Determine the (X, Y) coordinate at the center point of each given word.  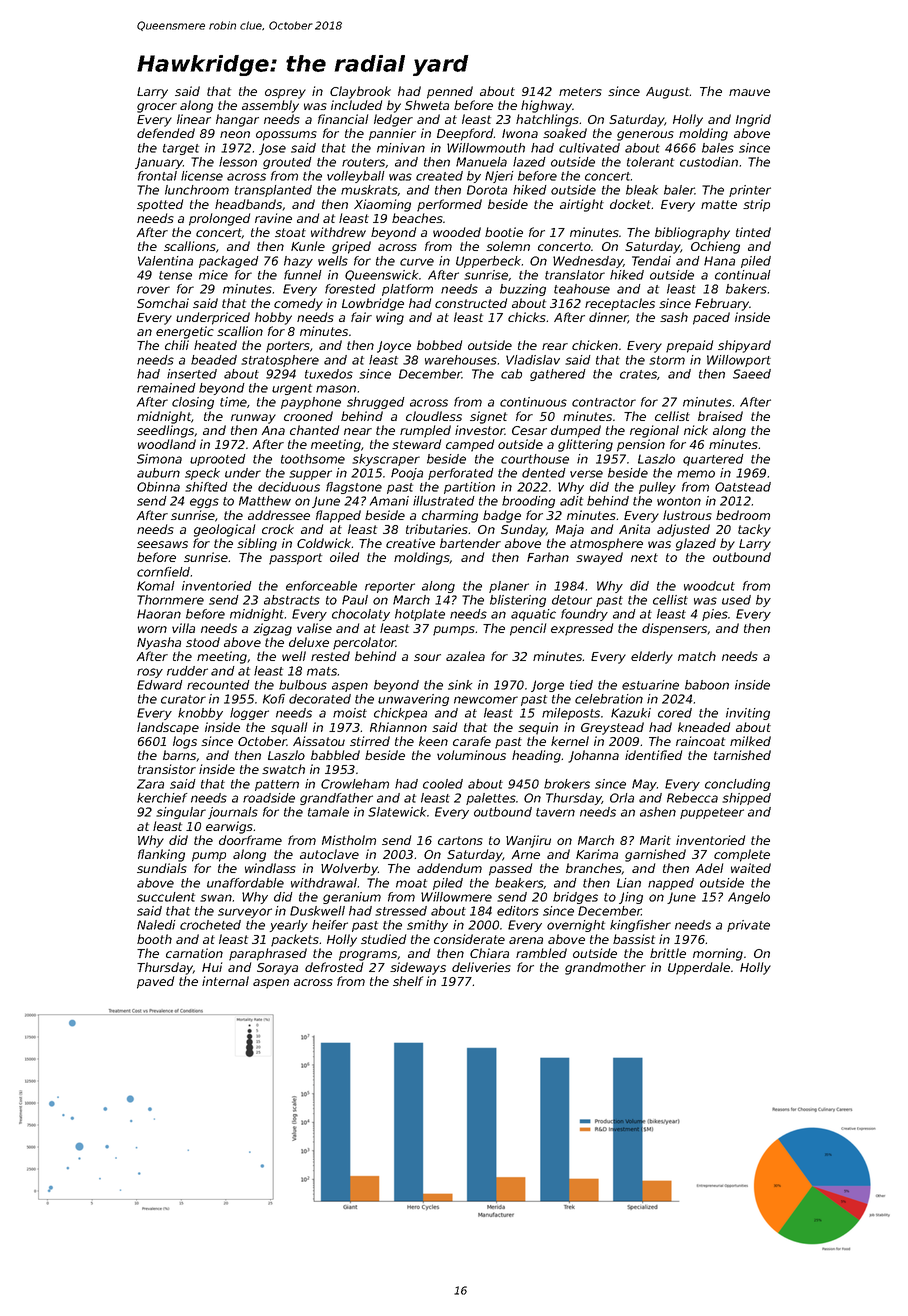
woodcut (709, 586)
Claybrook (360, 92)
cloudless (434, 416)
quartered (713, 460)
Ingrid (753, 120)
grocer (157, 108)
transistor (167, 769)
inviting (748, 714)
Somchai (163, 303)
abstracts (292, 600)
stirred (370, 741)
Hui (212, 967)
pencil (528, 629)
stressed (401, 911)
